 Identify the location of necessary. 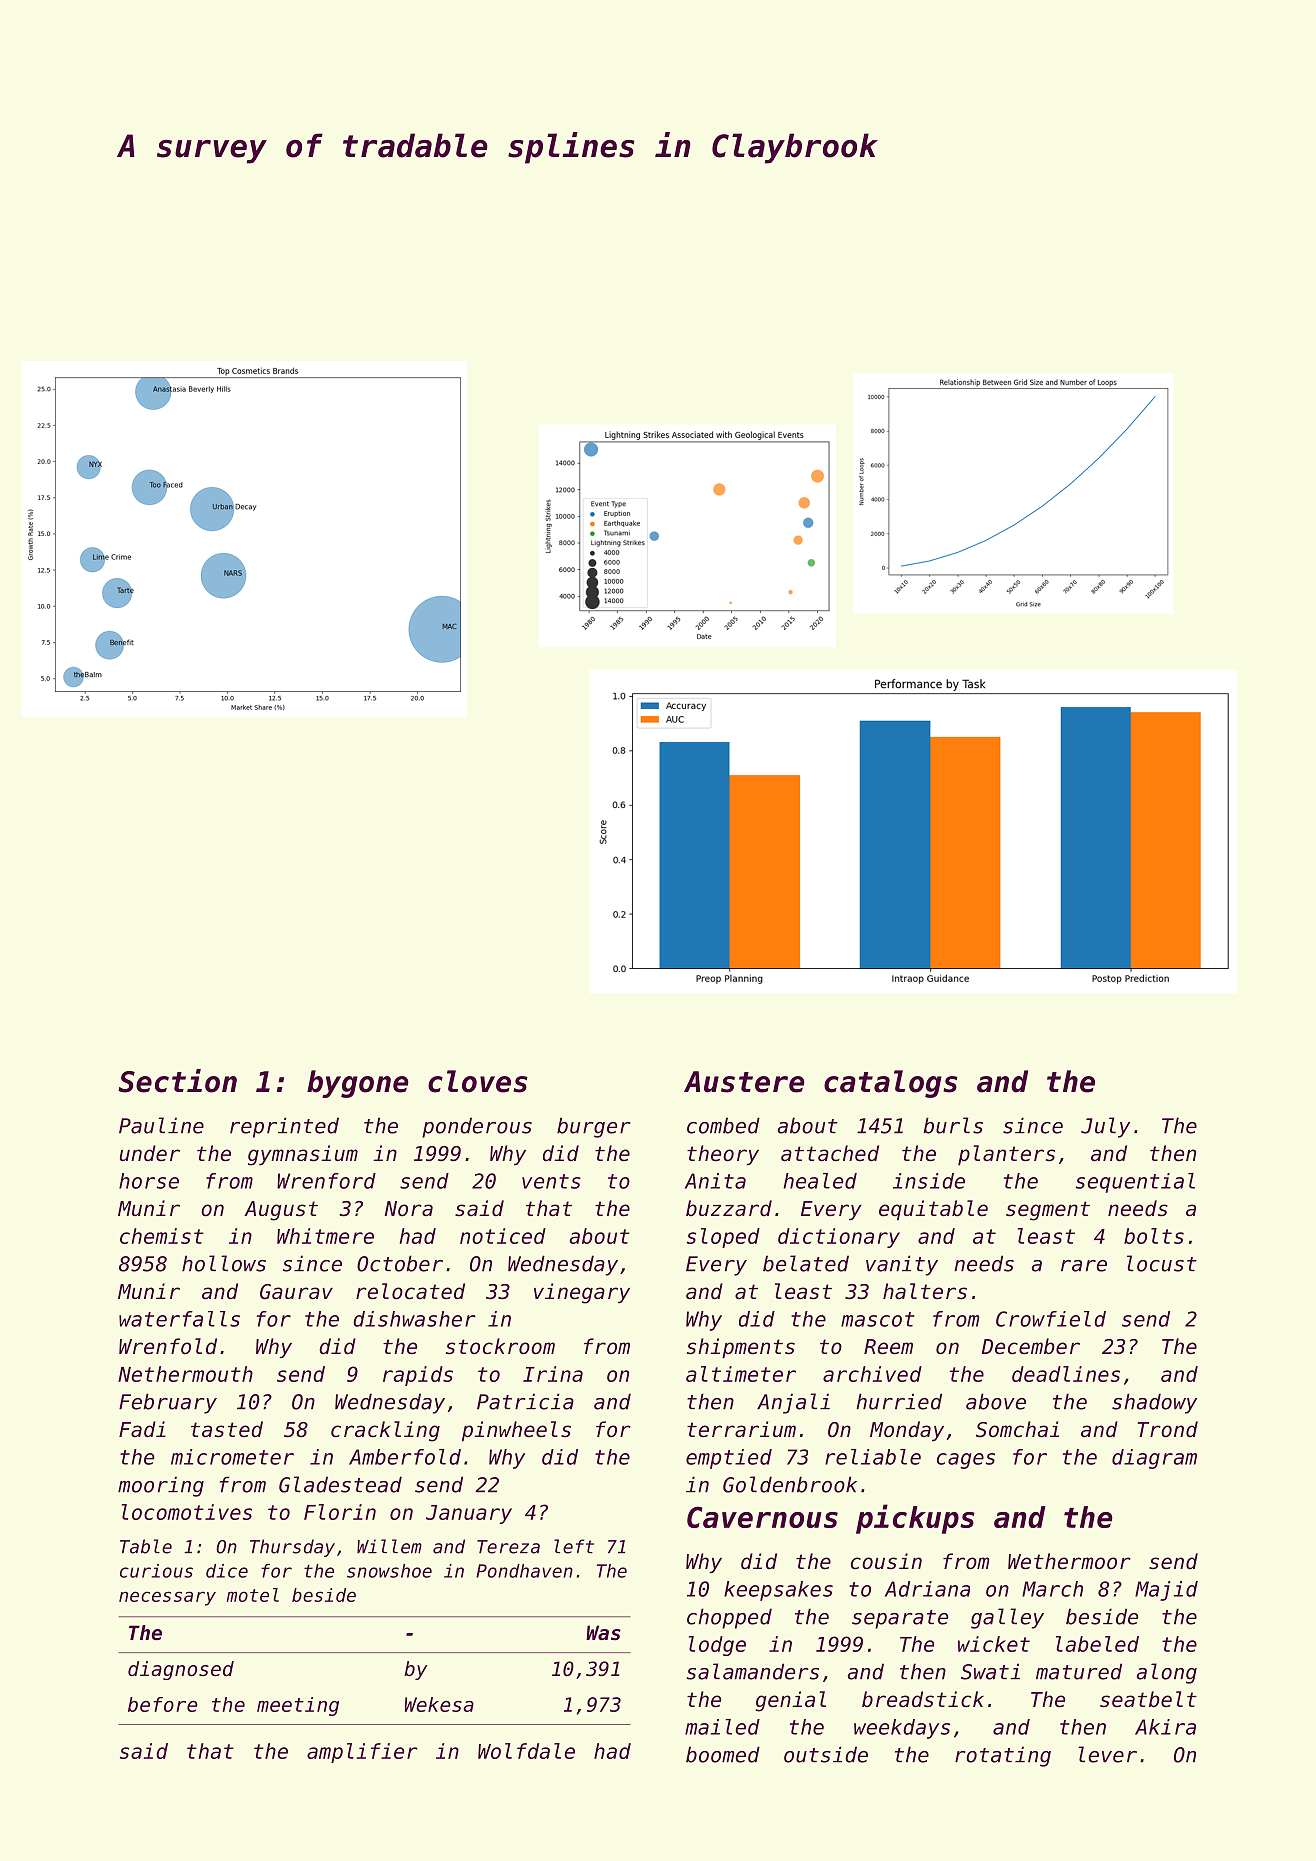
(167, 1598).
